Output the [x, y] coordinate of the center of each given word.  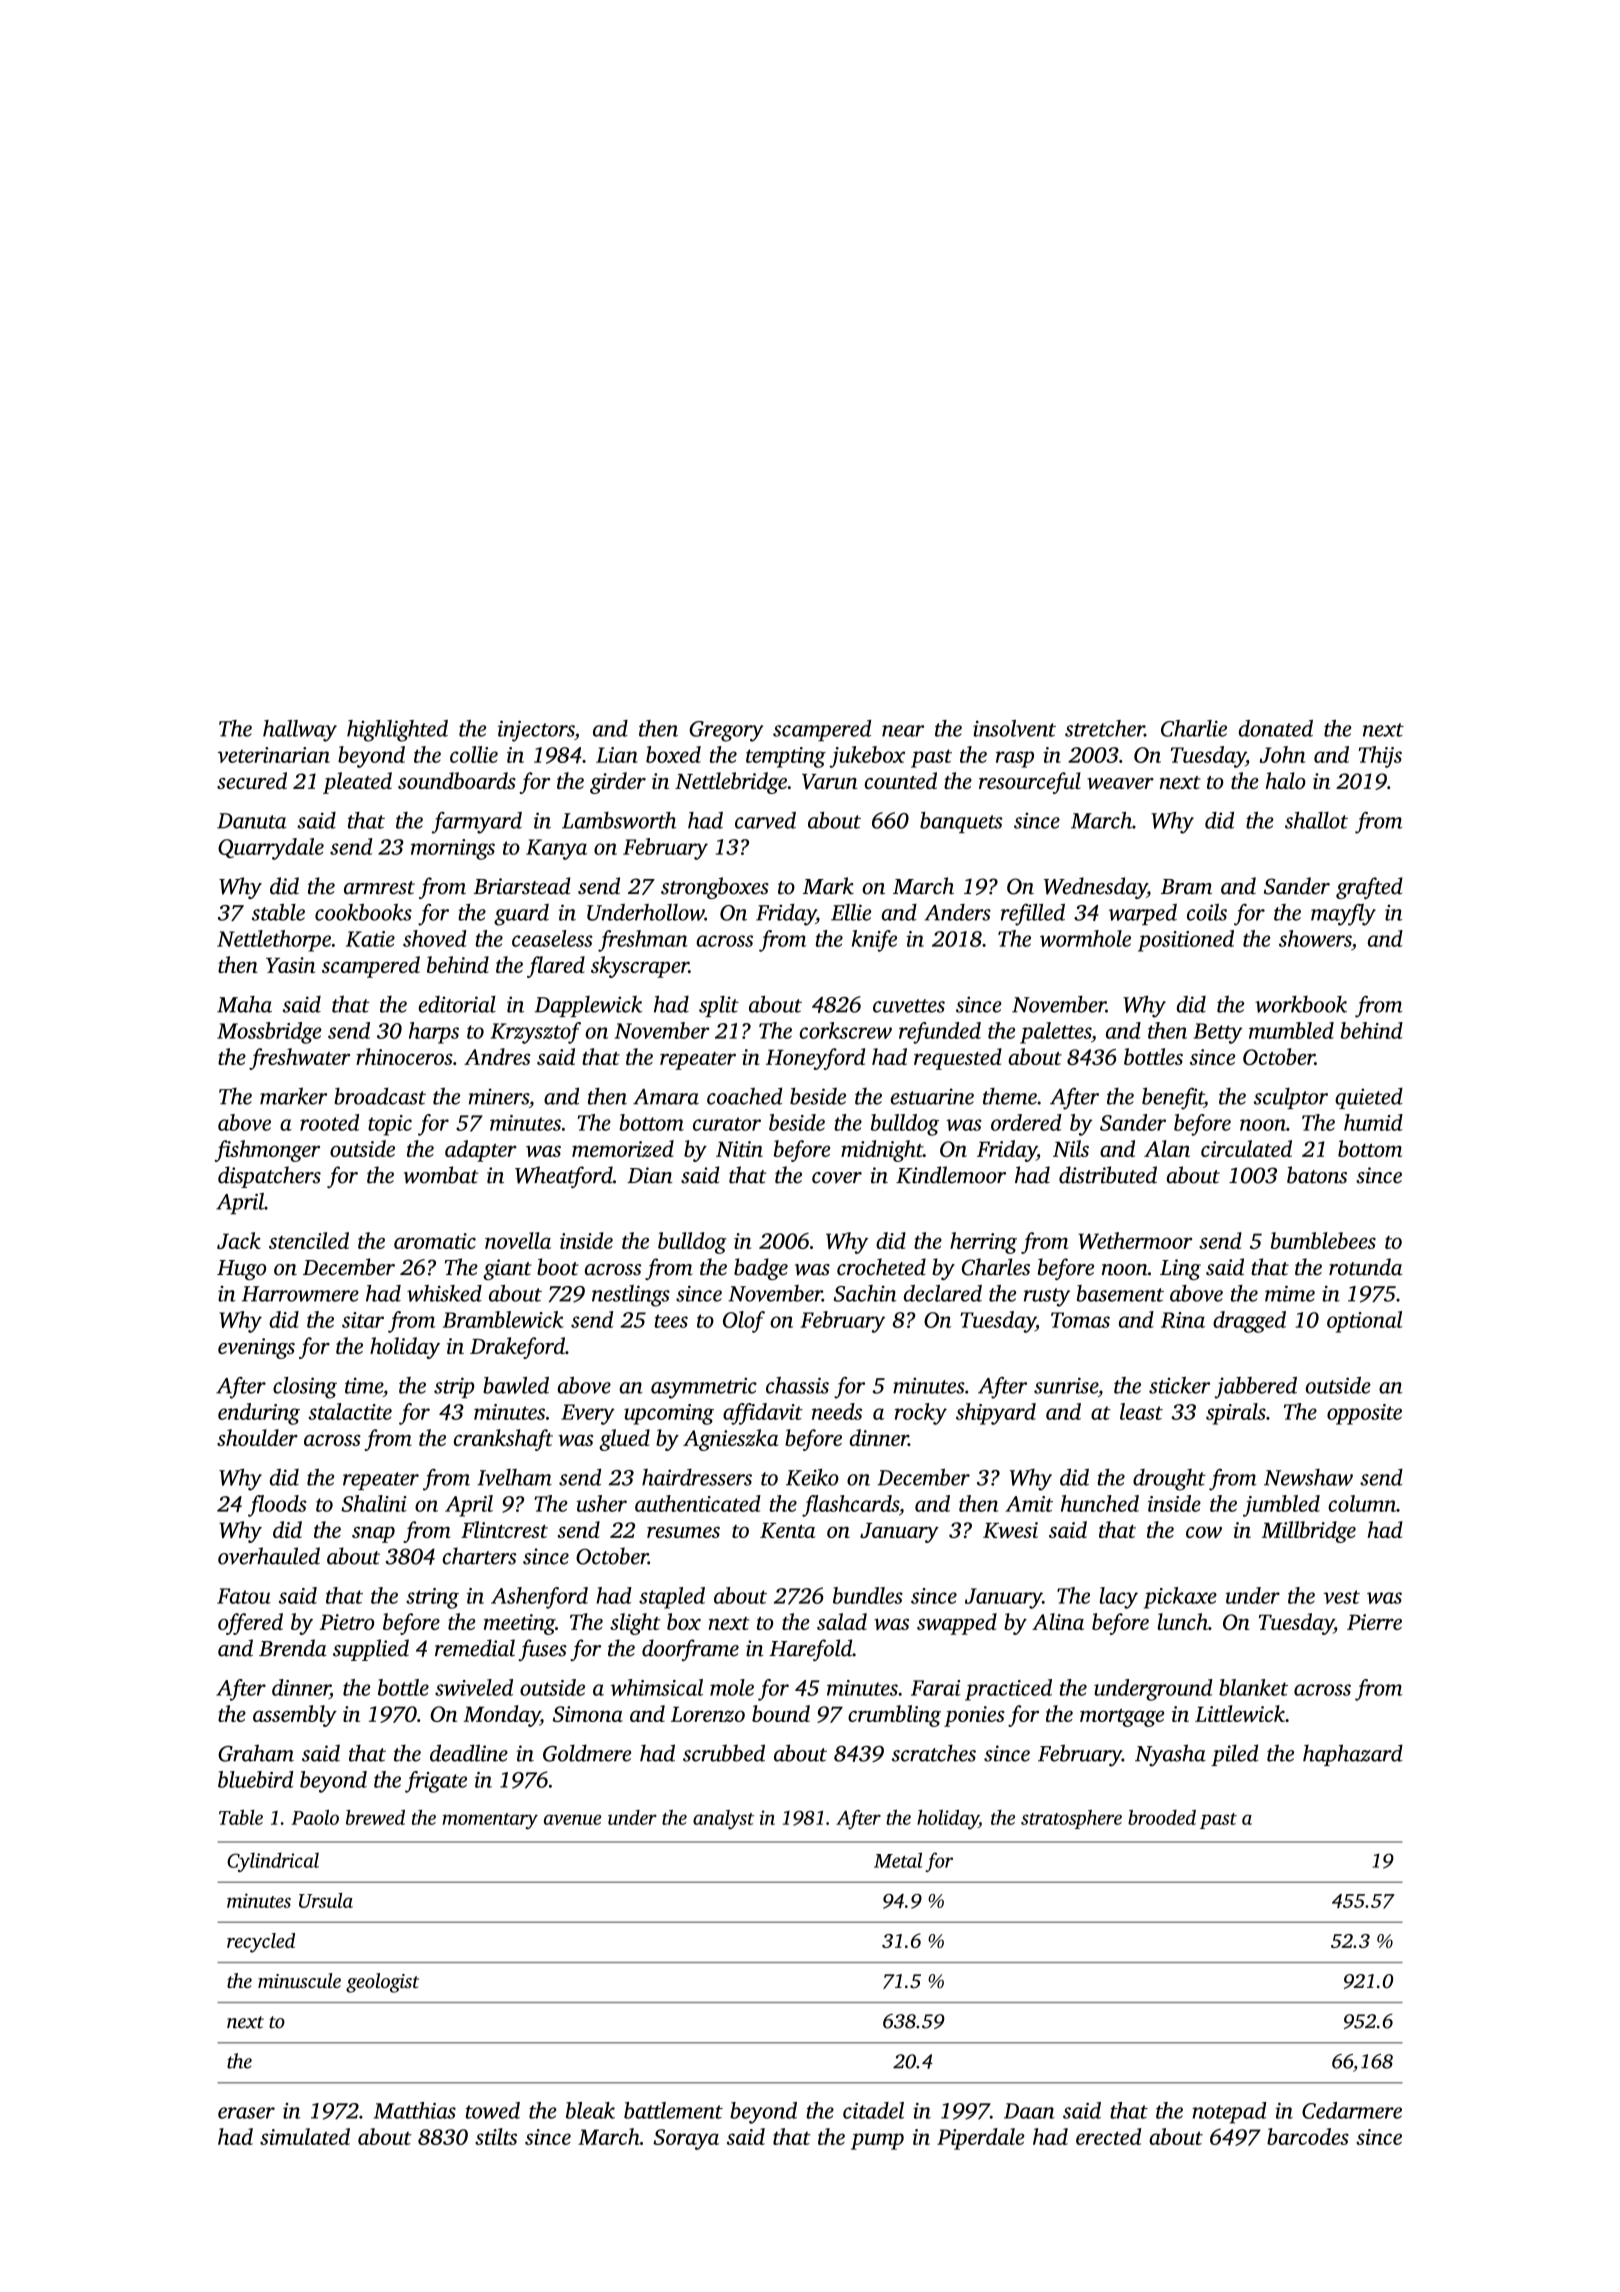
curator [727, 1124]
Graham [256, 1753]
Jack [239, 1240]
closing [305, 1388]
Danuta [252, 821]
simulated [305, 2136]
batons [1317, 1175]
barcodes [1308, 2136]
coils [1207, 912]
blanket [1253, 1687]
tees [671, 1321]
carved [765, 820]
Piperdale [980, 2139]
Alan [1167, 1148]
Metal [898, 1860]
